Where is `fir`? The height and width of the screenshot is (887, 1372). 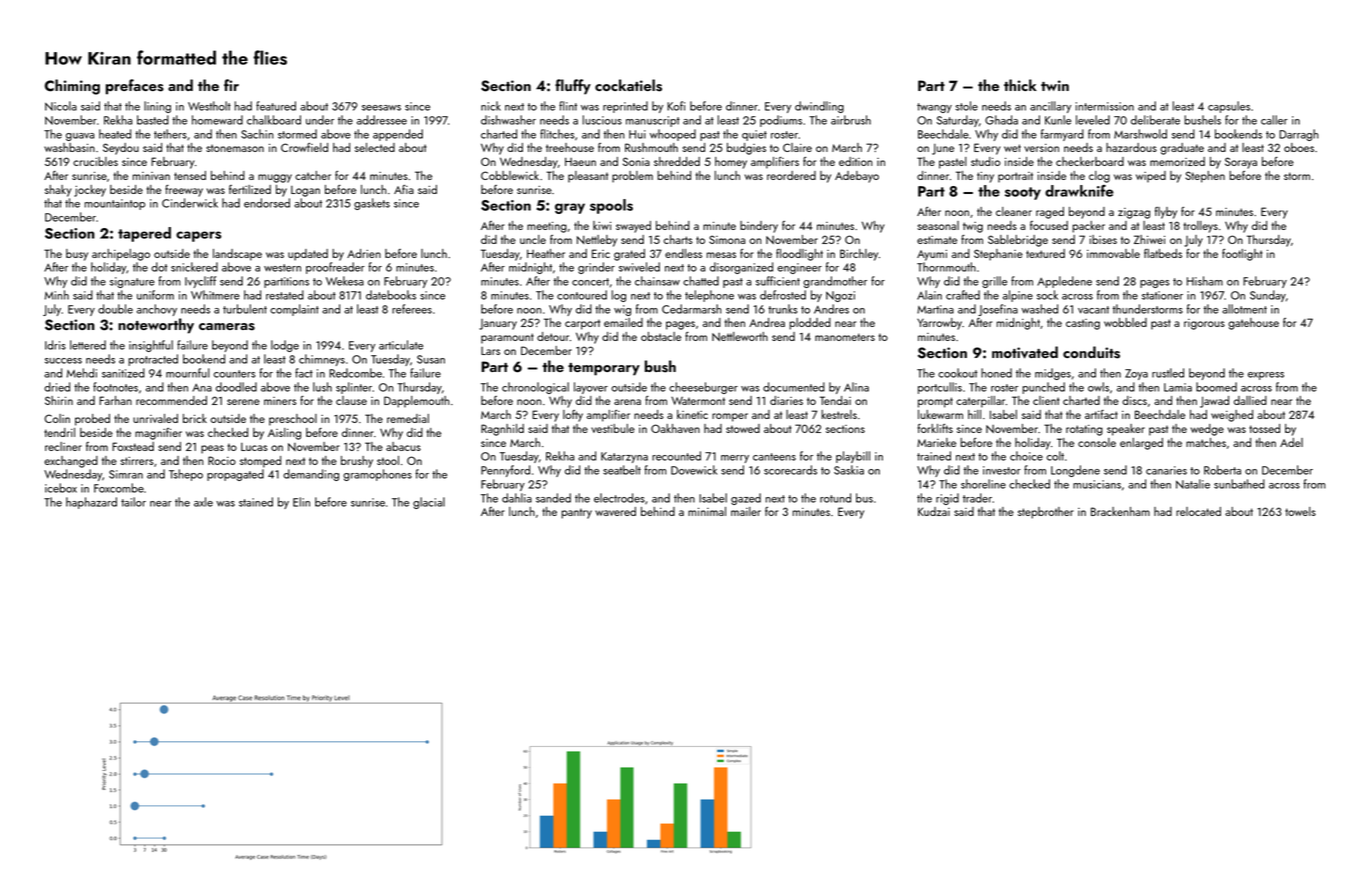 fir is located at coordinates (231, 85).
